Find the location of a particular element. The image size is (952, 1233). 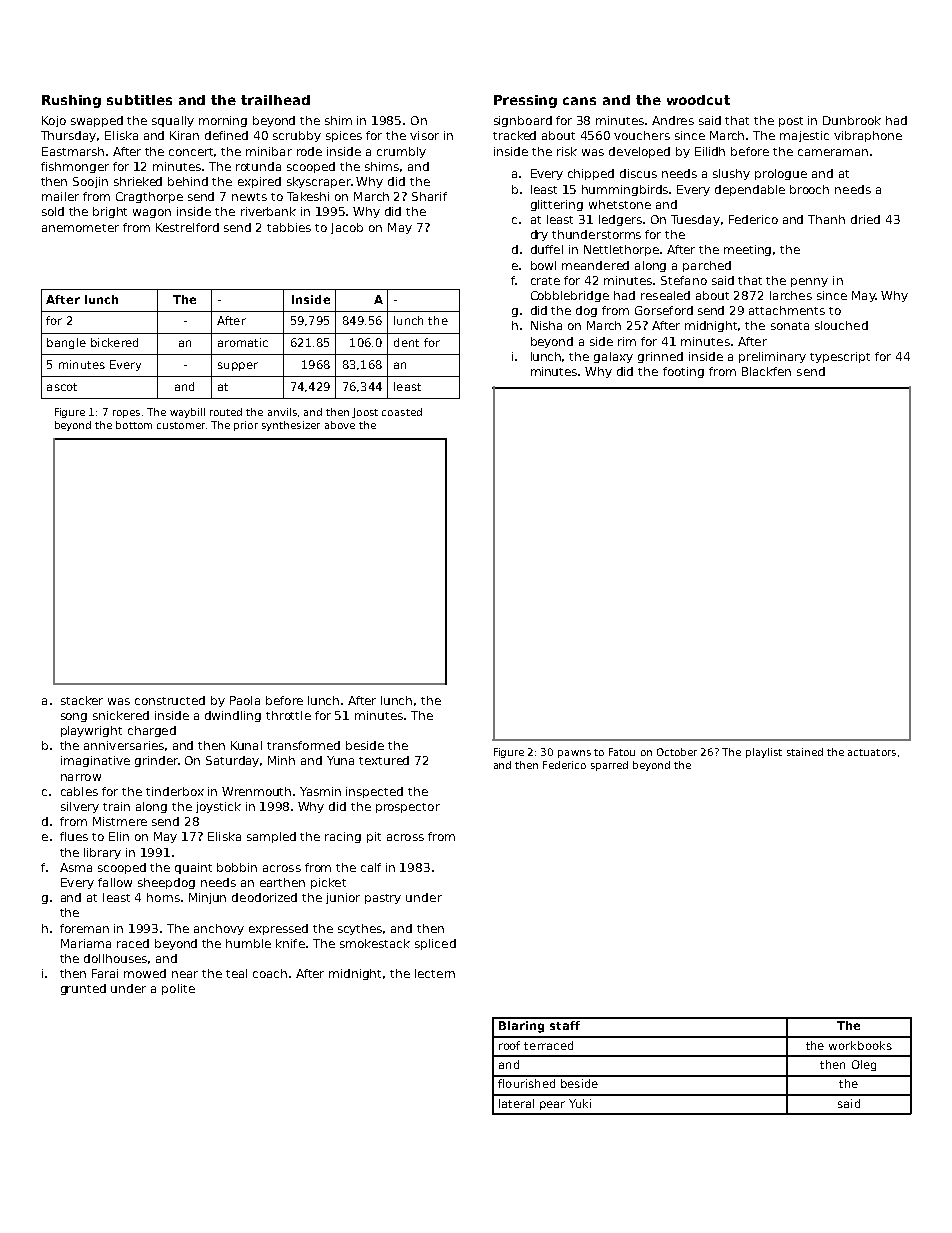

quaint is located at coordinates (193, 868).
